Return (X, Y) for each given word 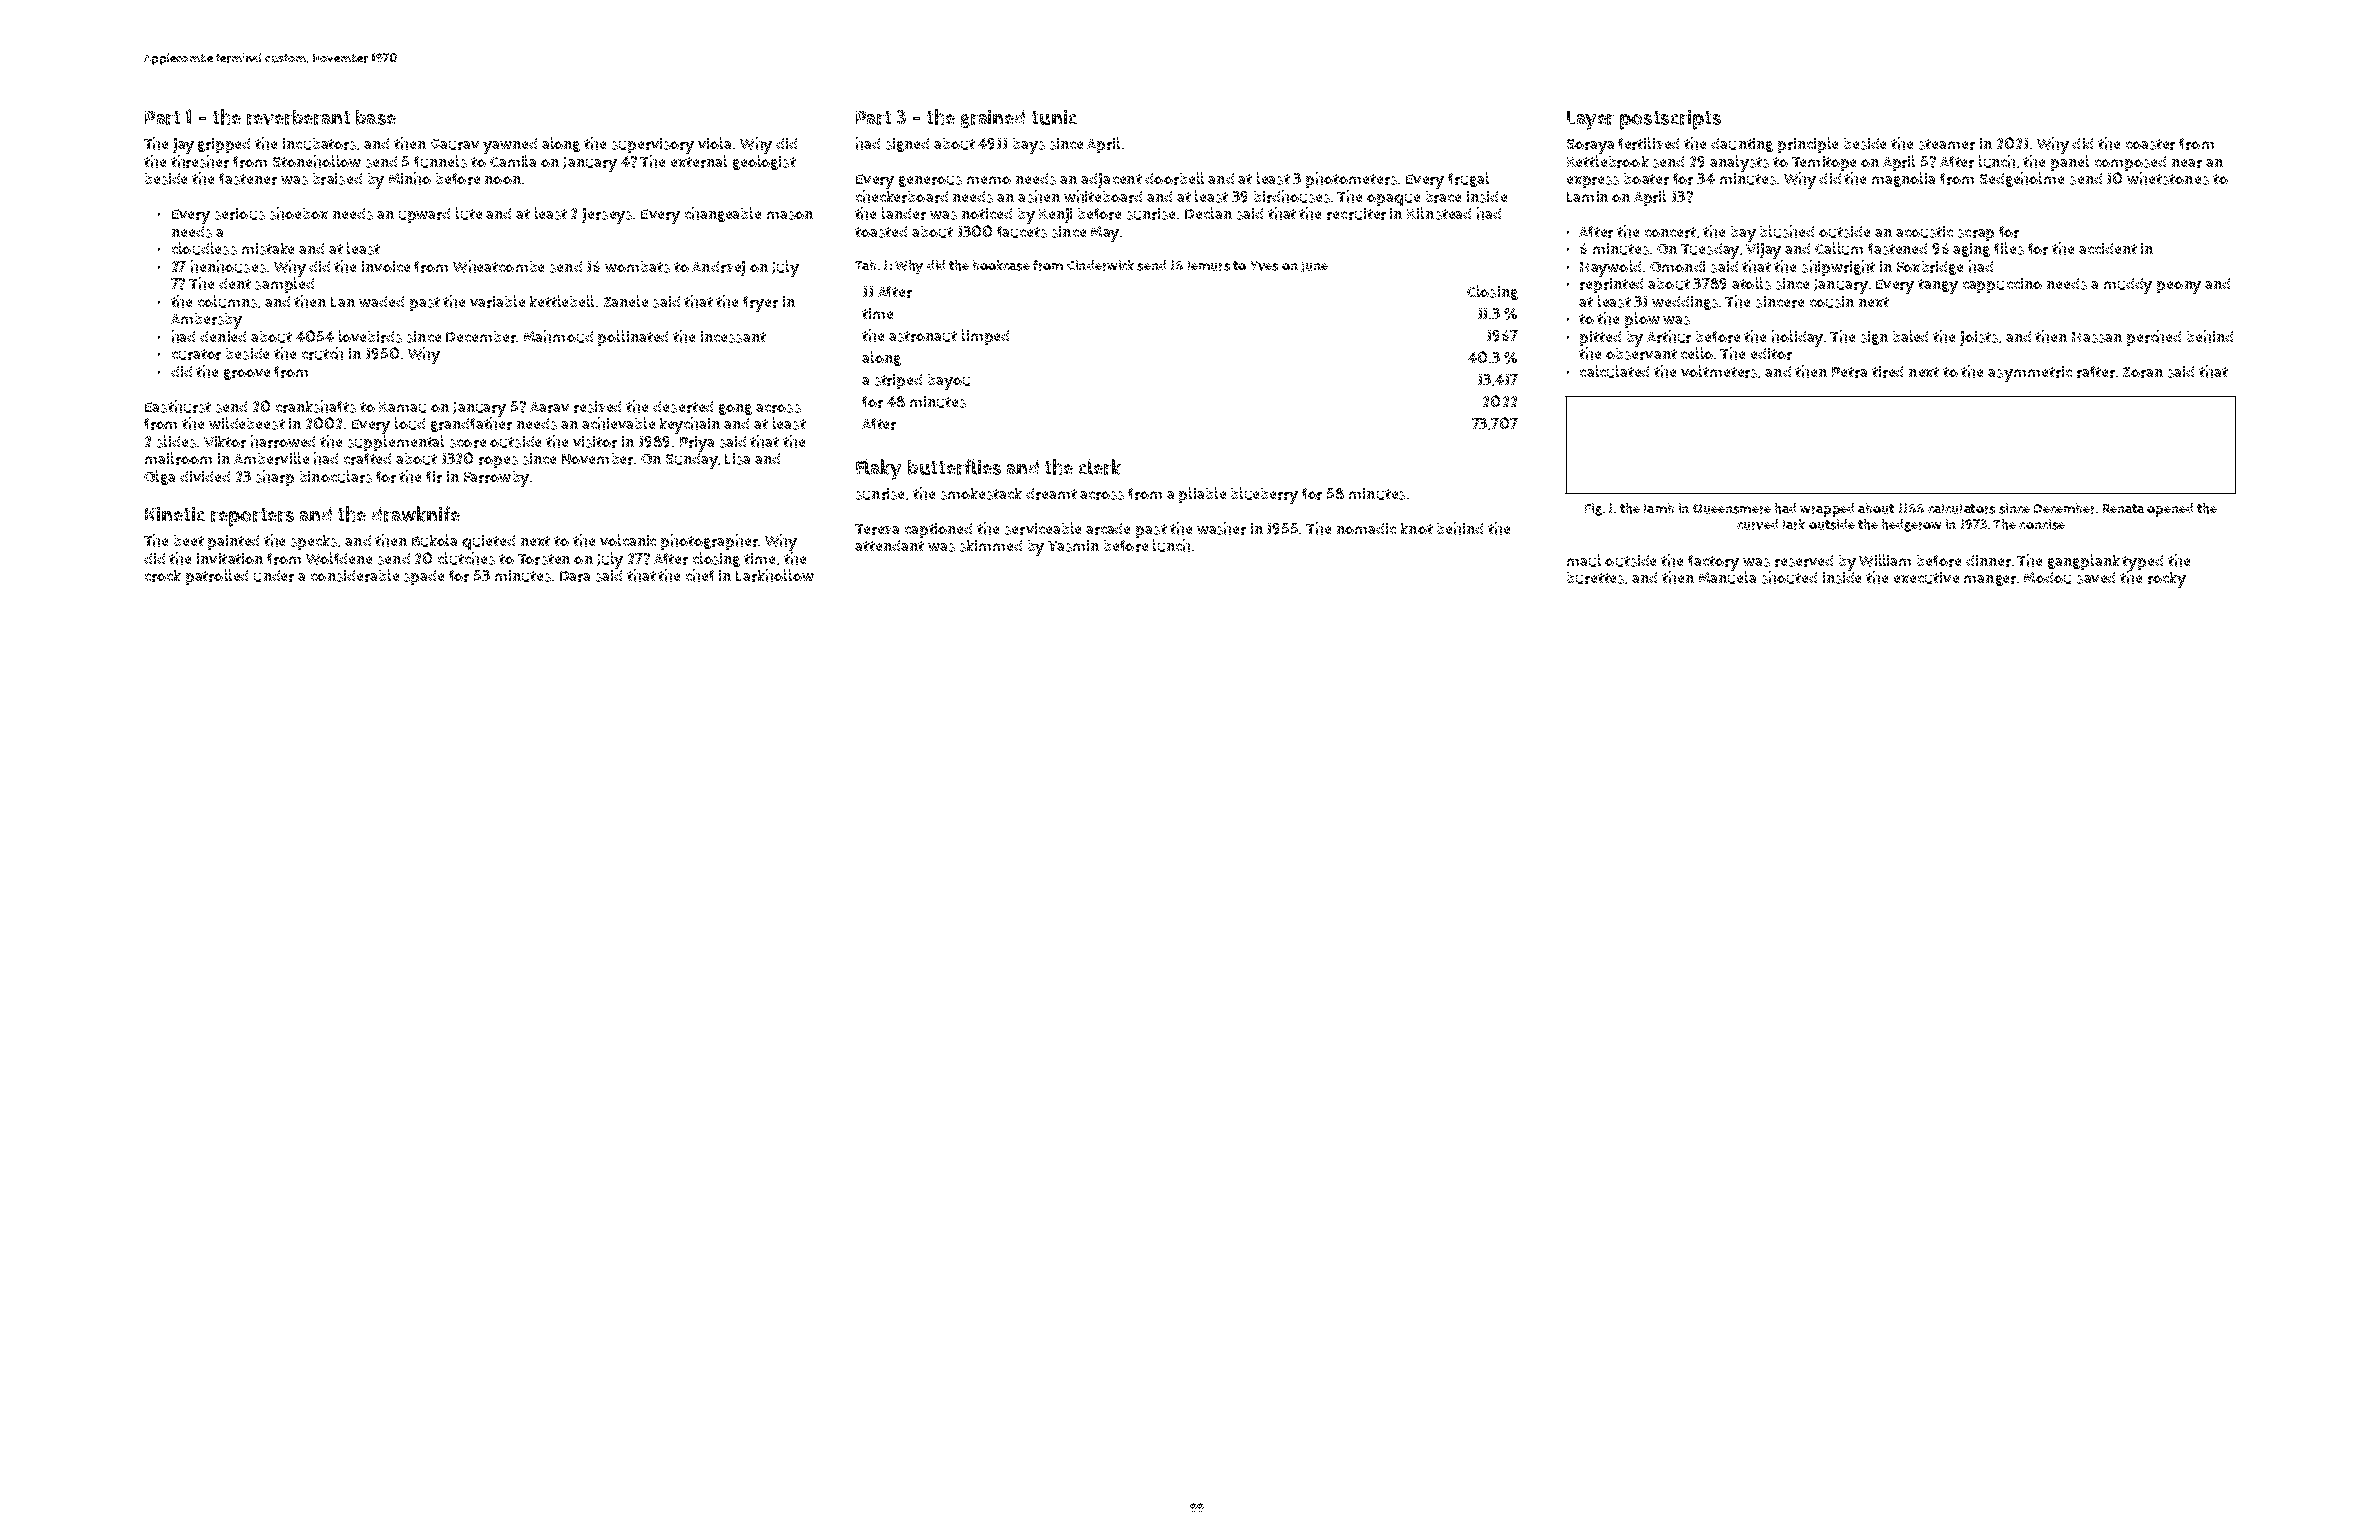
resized (597, 407)
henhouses (228, 266)
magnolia (1903, 179)
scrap (1976, 235)
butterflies (954, 467)
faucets (1022, 232)
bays (1029, 146)
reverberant (298, 117)
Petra (1849, 372)
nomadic (1366, 528)
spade (424, 577)
